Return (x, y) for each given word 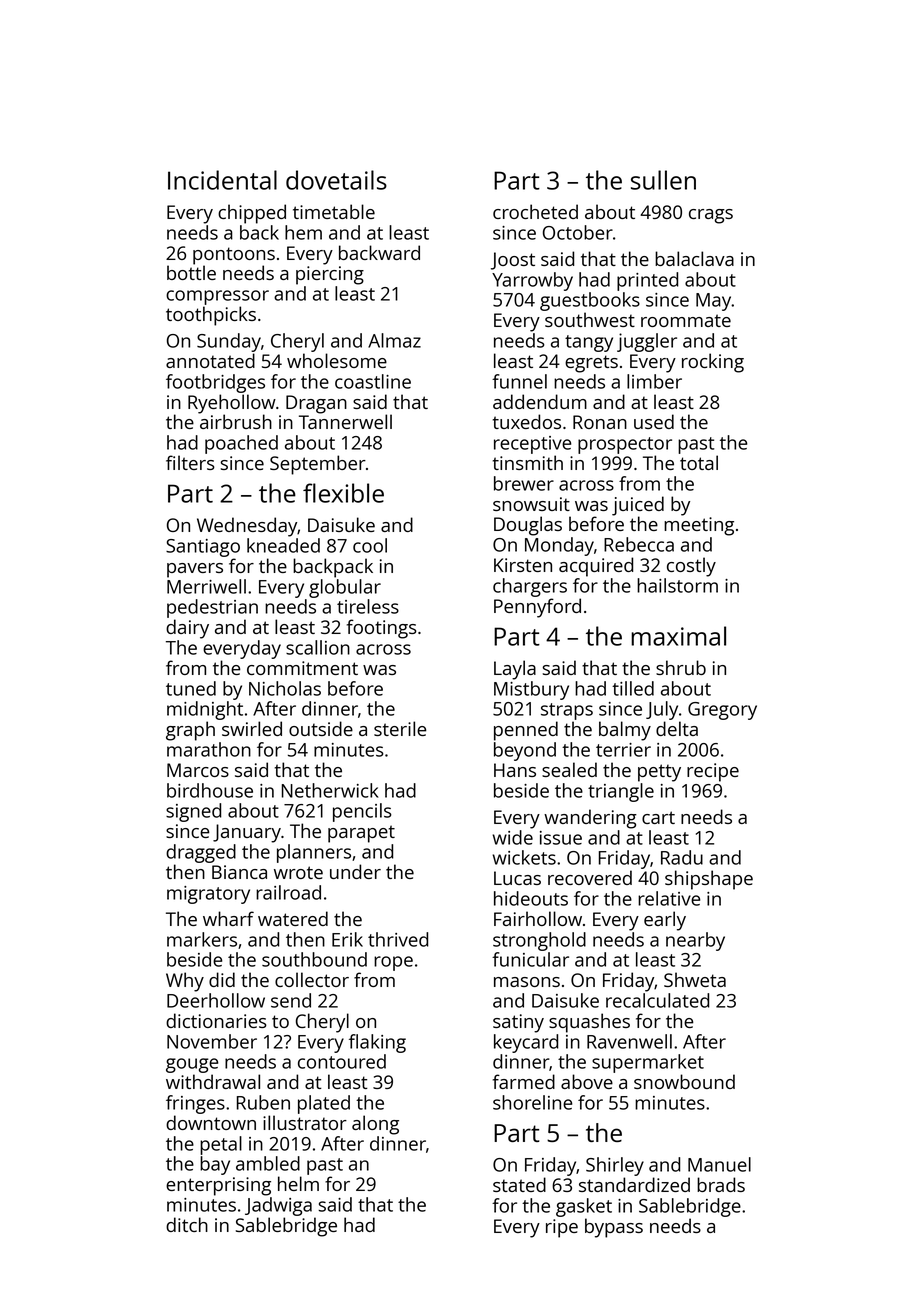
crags (711, 216)
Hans (515, 770)
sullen (663, 180)
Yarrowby (532, 281)
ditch (187, 1224)
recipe (713, 772)
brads (721, 1184)
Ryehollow (232, 404)
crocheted (535, 211)
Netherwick (330, 790)
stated (519, 1184)
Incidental (222, 180)
